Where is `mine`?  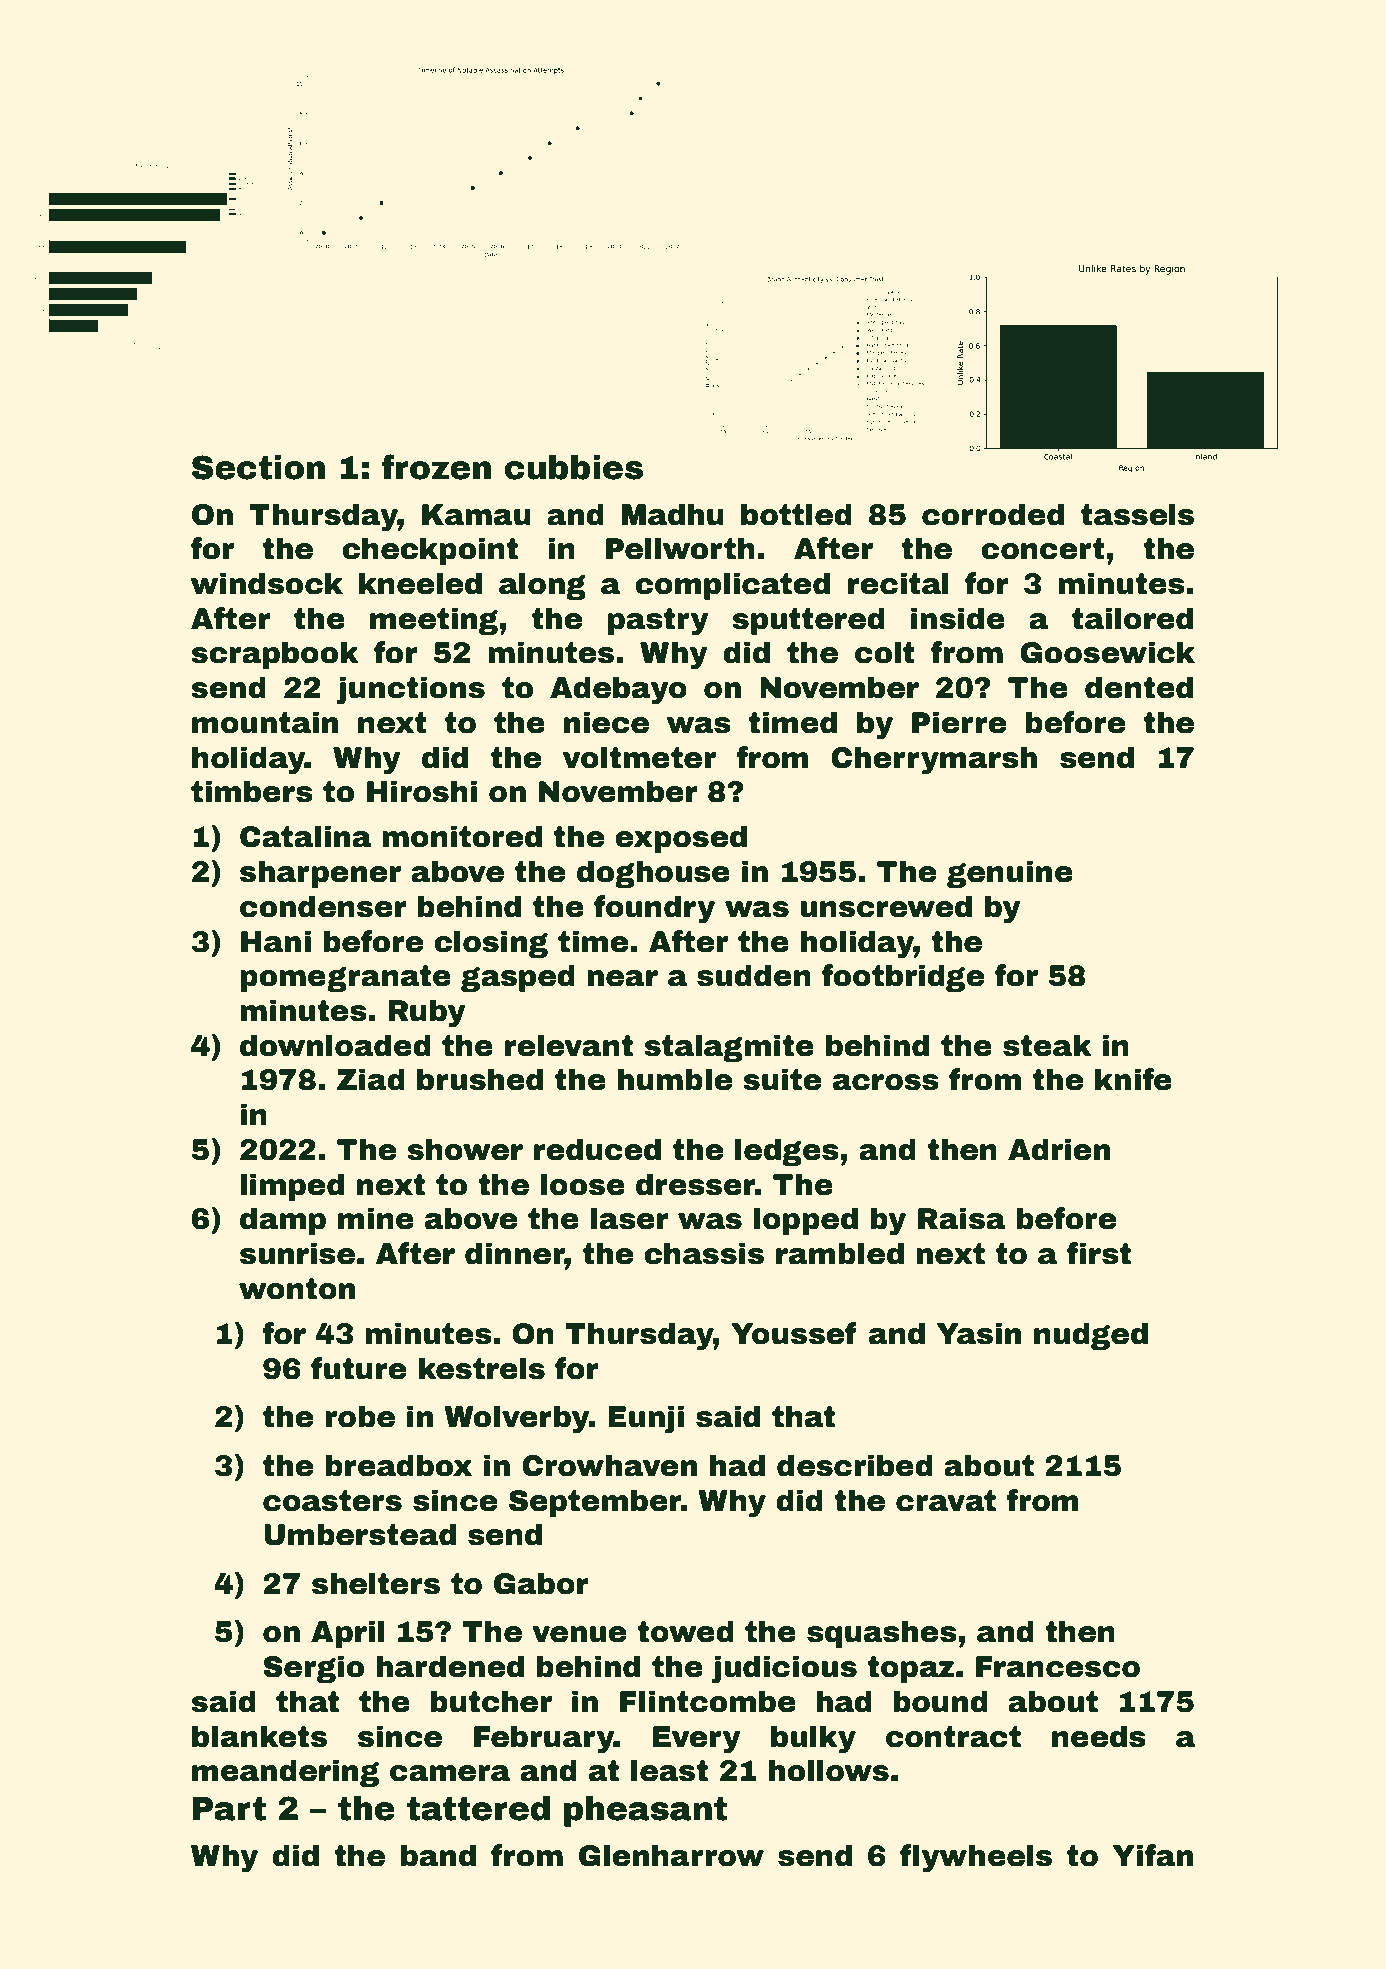
mine is located at coordinates (376, 1218).
